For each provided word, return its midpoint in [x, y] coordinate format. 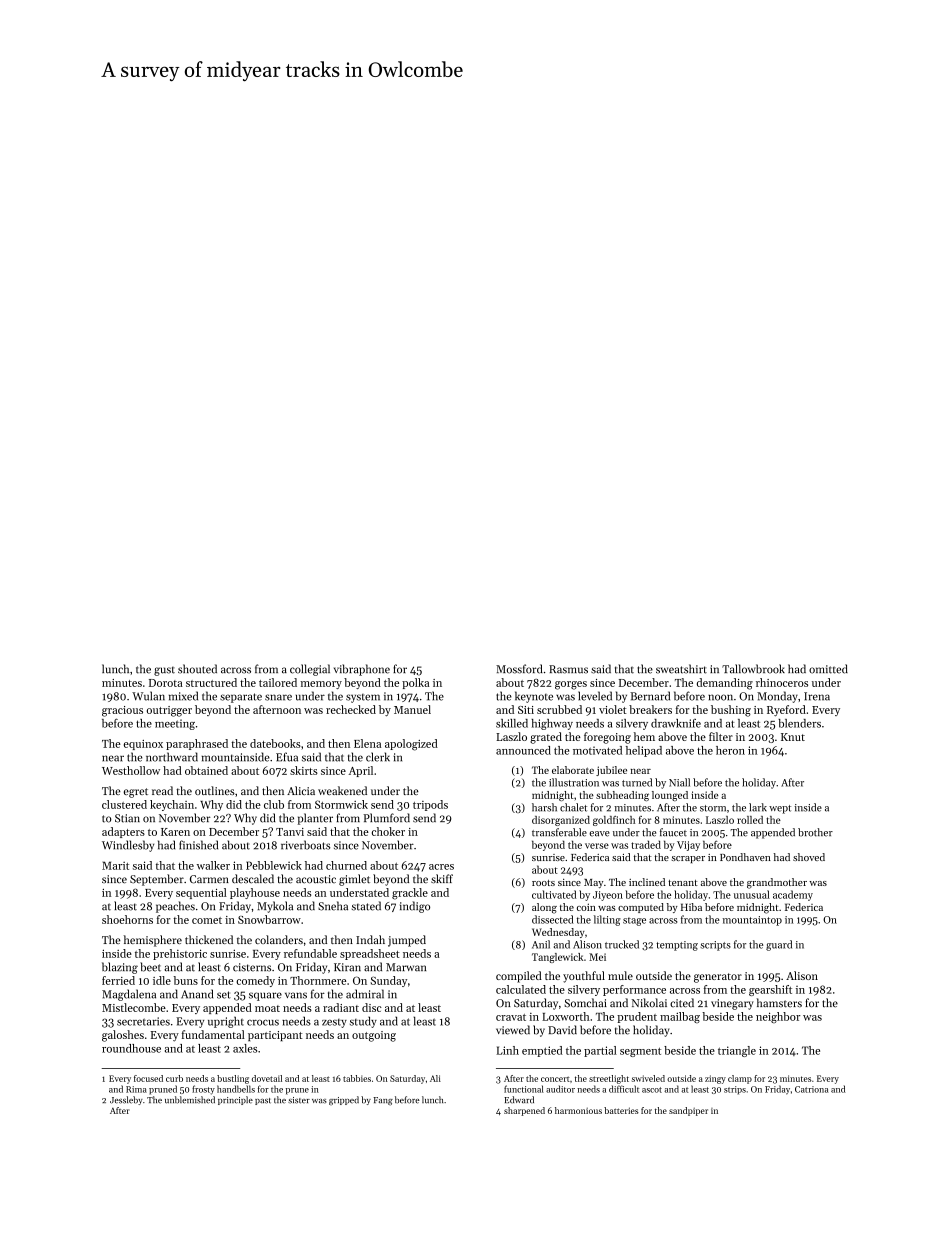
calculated [521, 989]
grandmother [777, 883]
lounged [670, 796]
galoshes [123, 1036]
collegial [310, 670]
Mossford [519, 669]
